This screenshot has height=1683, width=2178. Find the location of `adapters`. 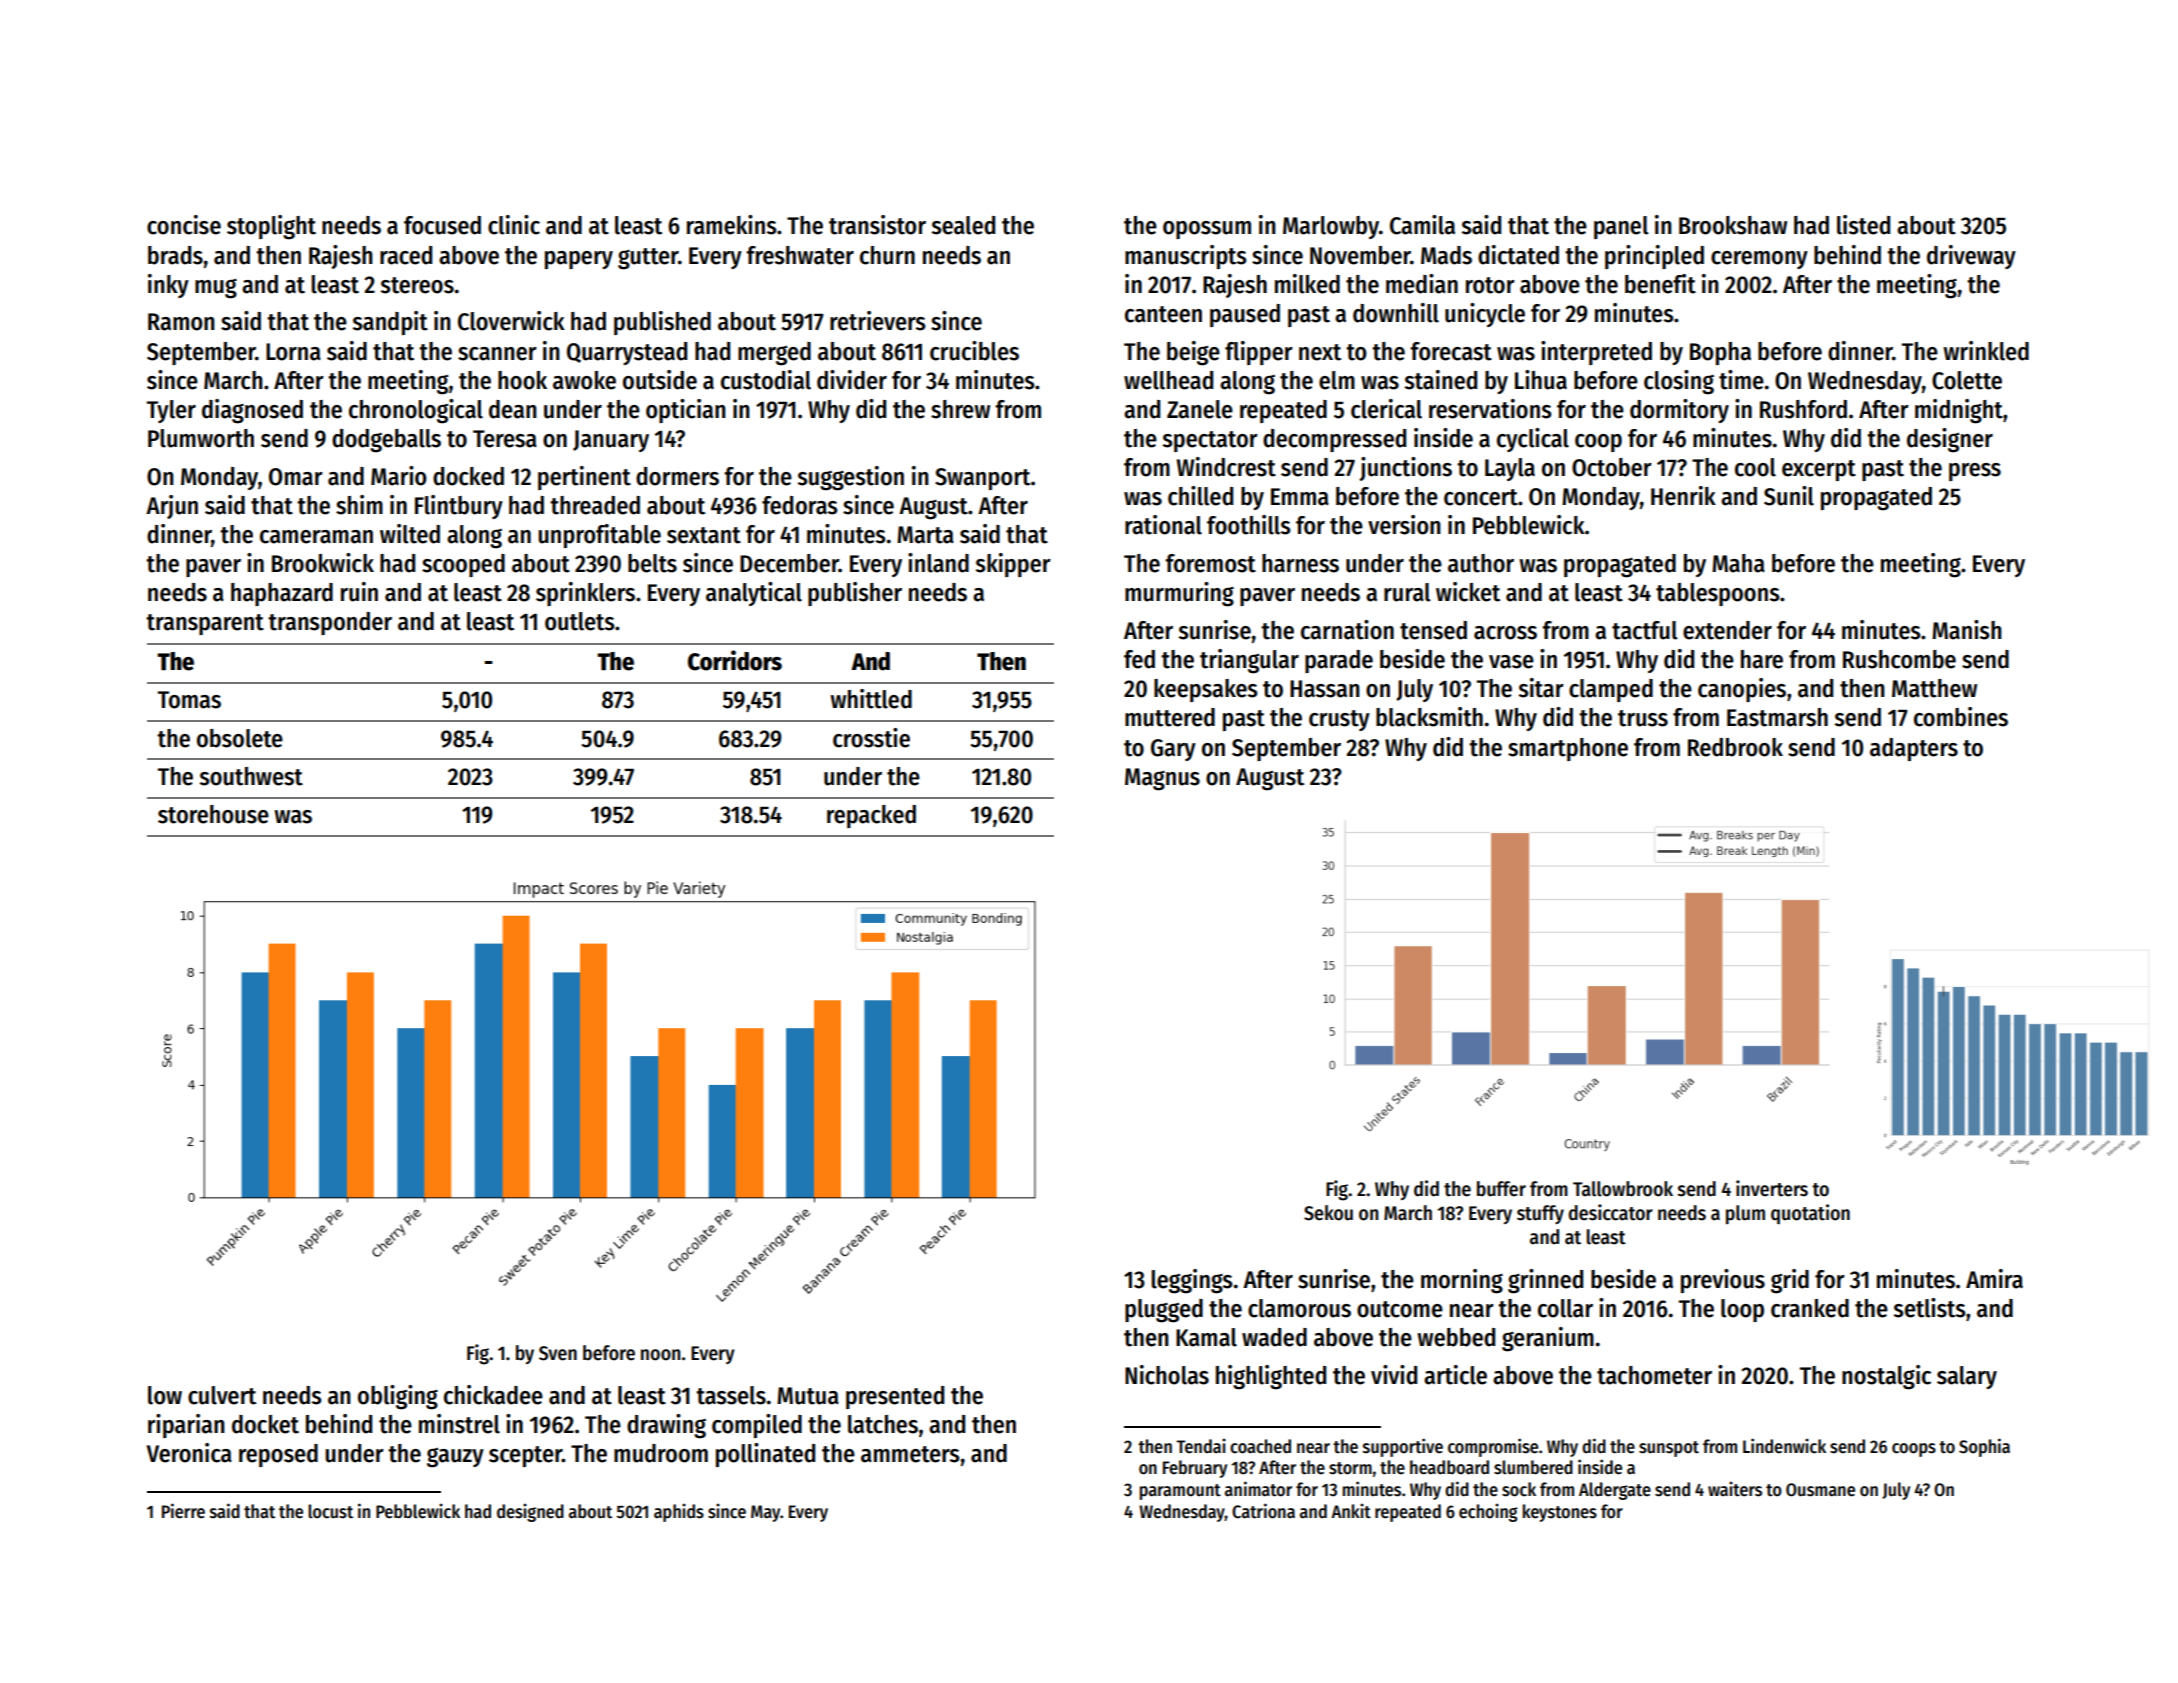

adapters is located at coordinates (1914, 749).
